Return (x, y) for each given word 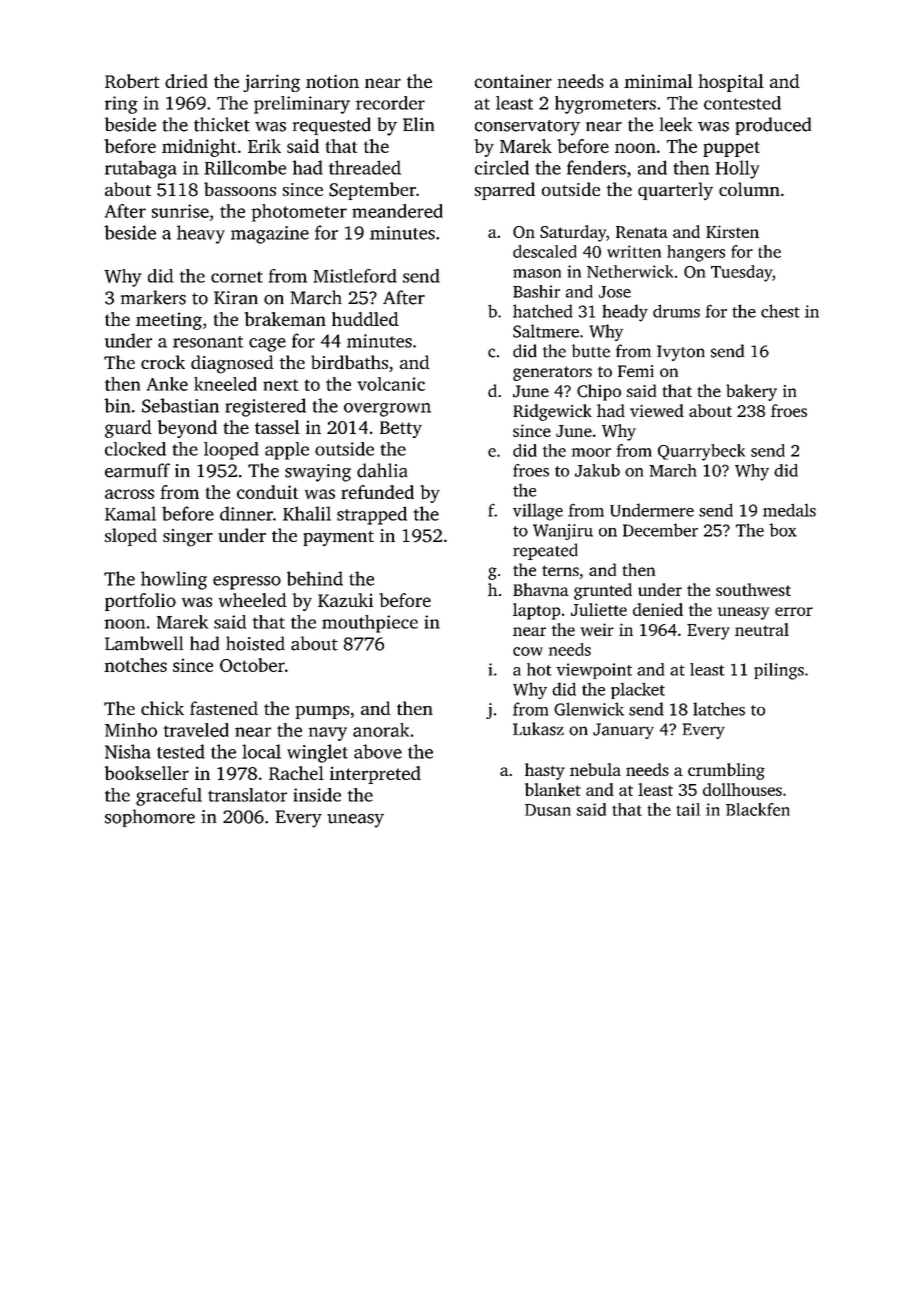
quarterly (675, 191)
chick (162, 708)
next (281, 385)
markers (153, 297)
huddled (365, 319)
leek (676, 124)
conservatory (527, 128)
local (261, 751)
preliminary (302, 105)
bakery (751, 392)
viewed (657, 410)
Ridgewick (552, 412)
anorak (381, 730)
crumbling (726, 771)
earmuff (137, 470)
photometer (299, 213)
